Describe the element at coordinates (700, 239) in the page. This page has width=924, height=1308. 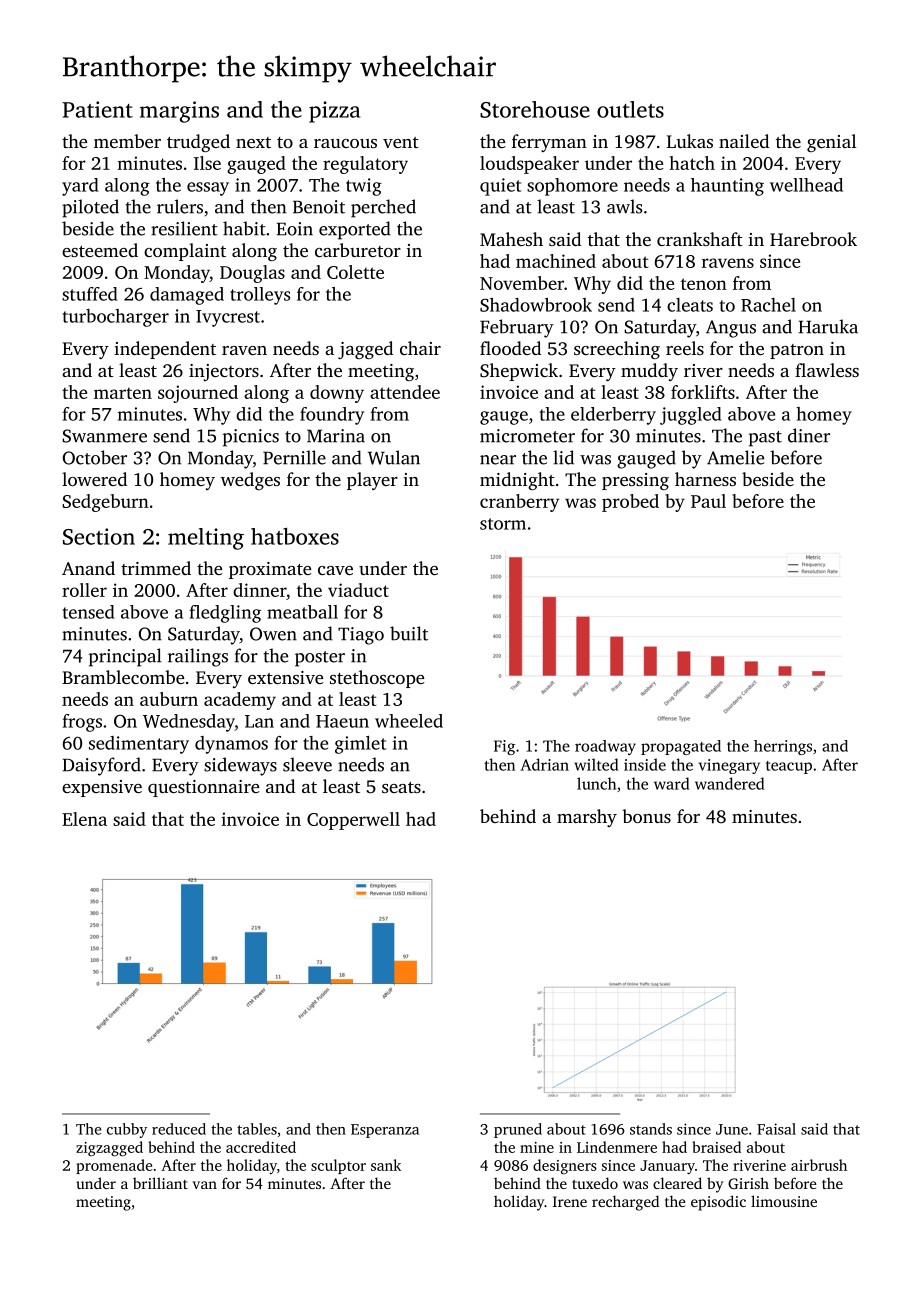
I see `crankshaft` at that location.
